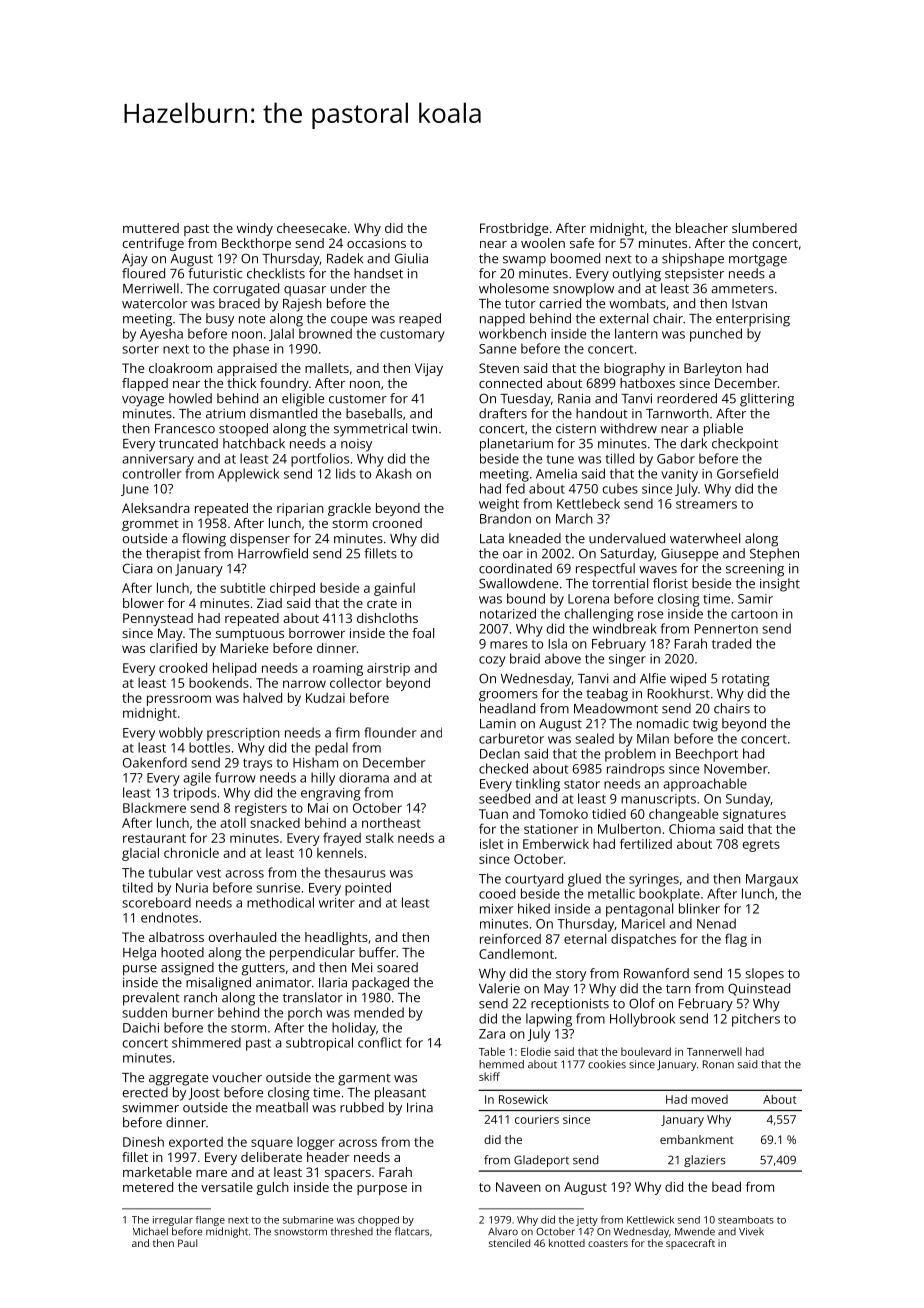  What do you see at coordinates (761, 846) in the image?
I see `egrets` at bounding box center [761, 846].
